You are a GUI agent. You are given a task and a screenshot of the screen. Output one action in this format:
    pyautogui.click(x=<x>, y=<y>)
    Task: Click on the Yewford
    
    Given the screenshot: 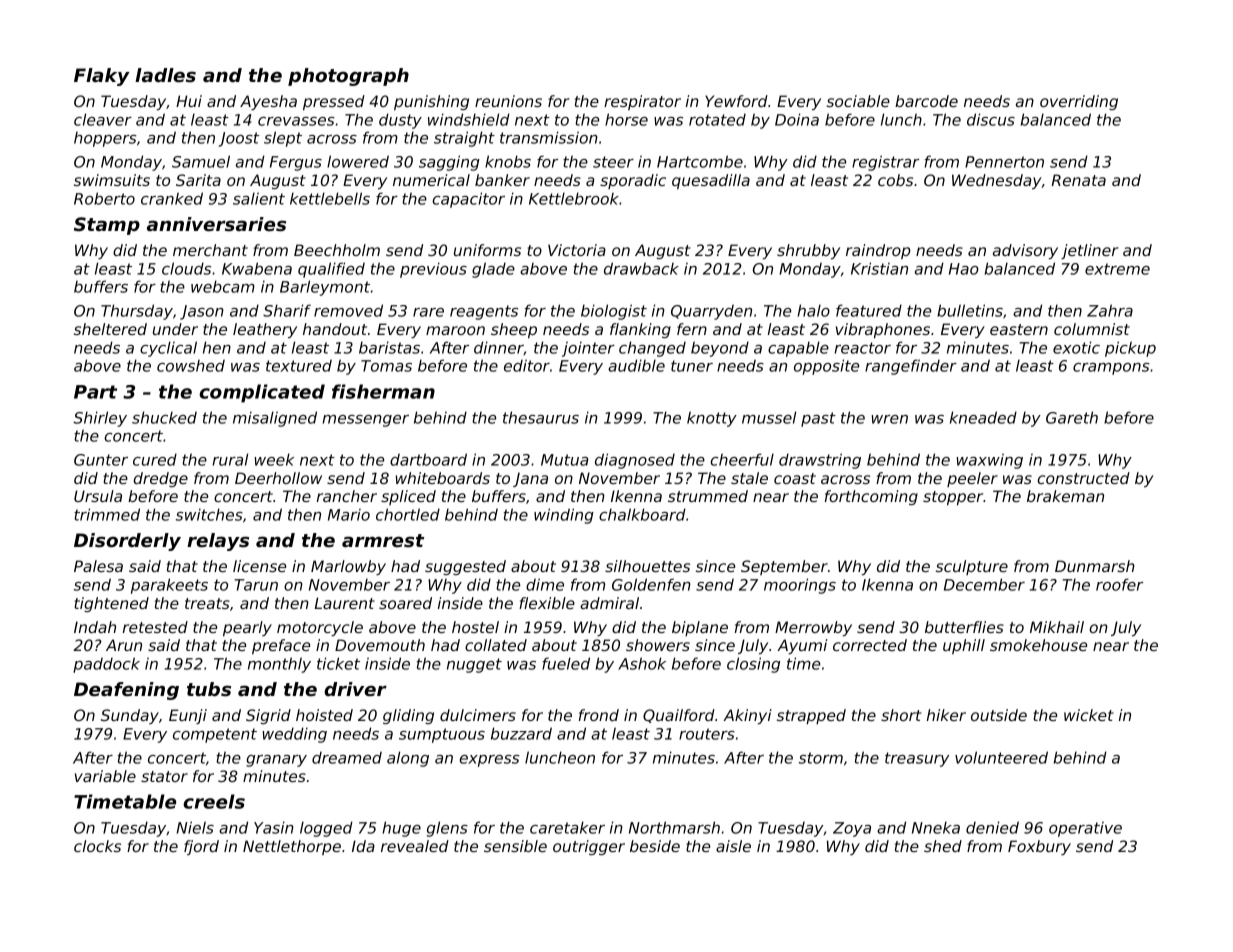 What is the action you would take?
    pyautogui.click(x=736, y=101)
